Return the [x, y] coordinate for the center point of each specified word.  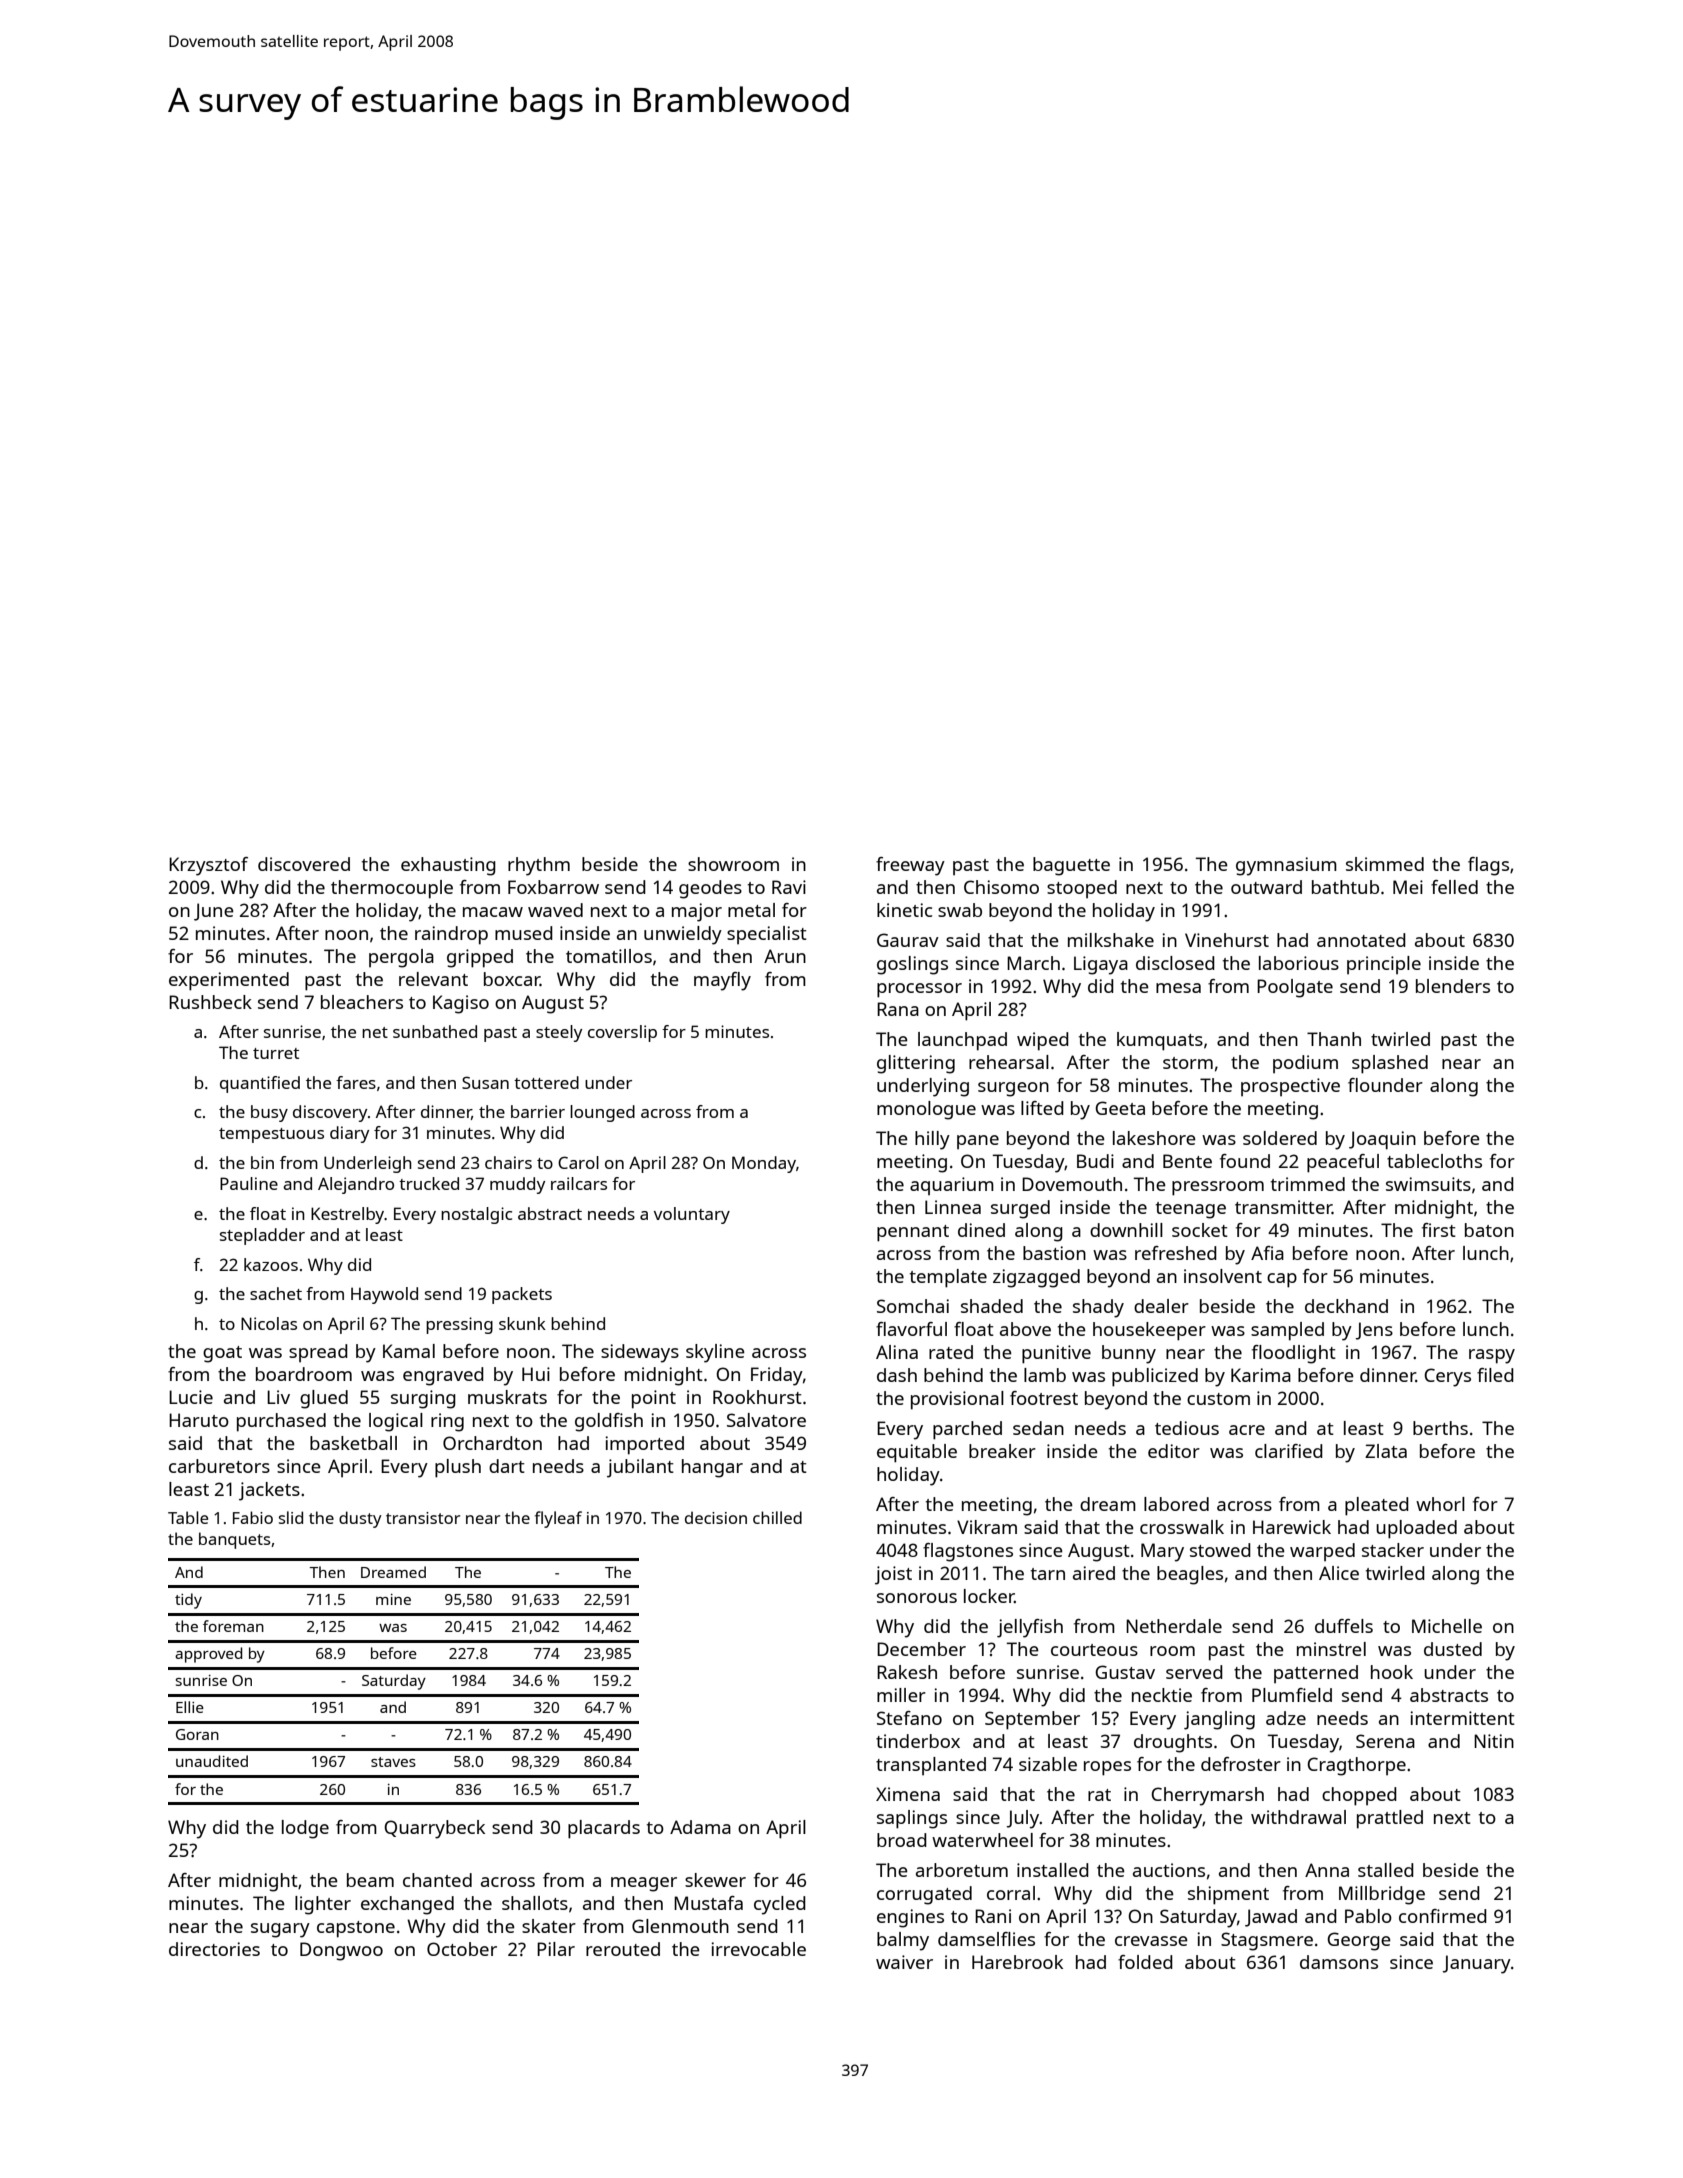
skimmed [1385, 864]
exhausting [448, 866]
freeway [910, 866]
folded [1145, 1962]
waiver [904, 1962]
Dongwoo [341, 1951]
